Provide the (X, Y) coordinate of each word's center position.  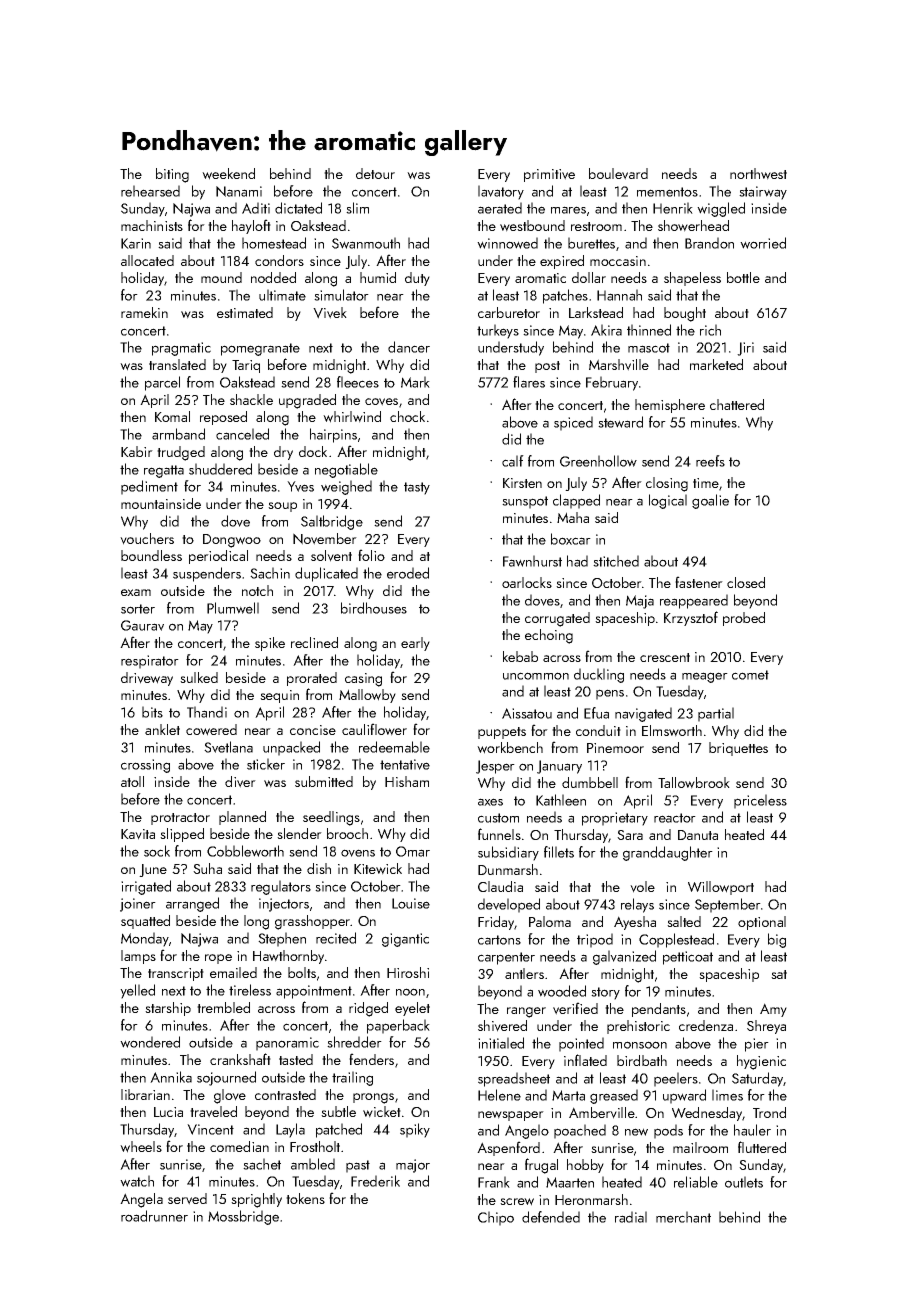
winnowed (507, 243)
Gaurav (142, 625)
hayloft (251, 226)
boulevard (618, 174)
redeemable (394, 747)
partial (716, 714)
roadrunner (154, 1216)
